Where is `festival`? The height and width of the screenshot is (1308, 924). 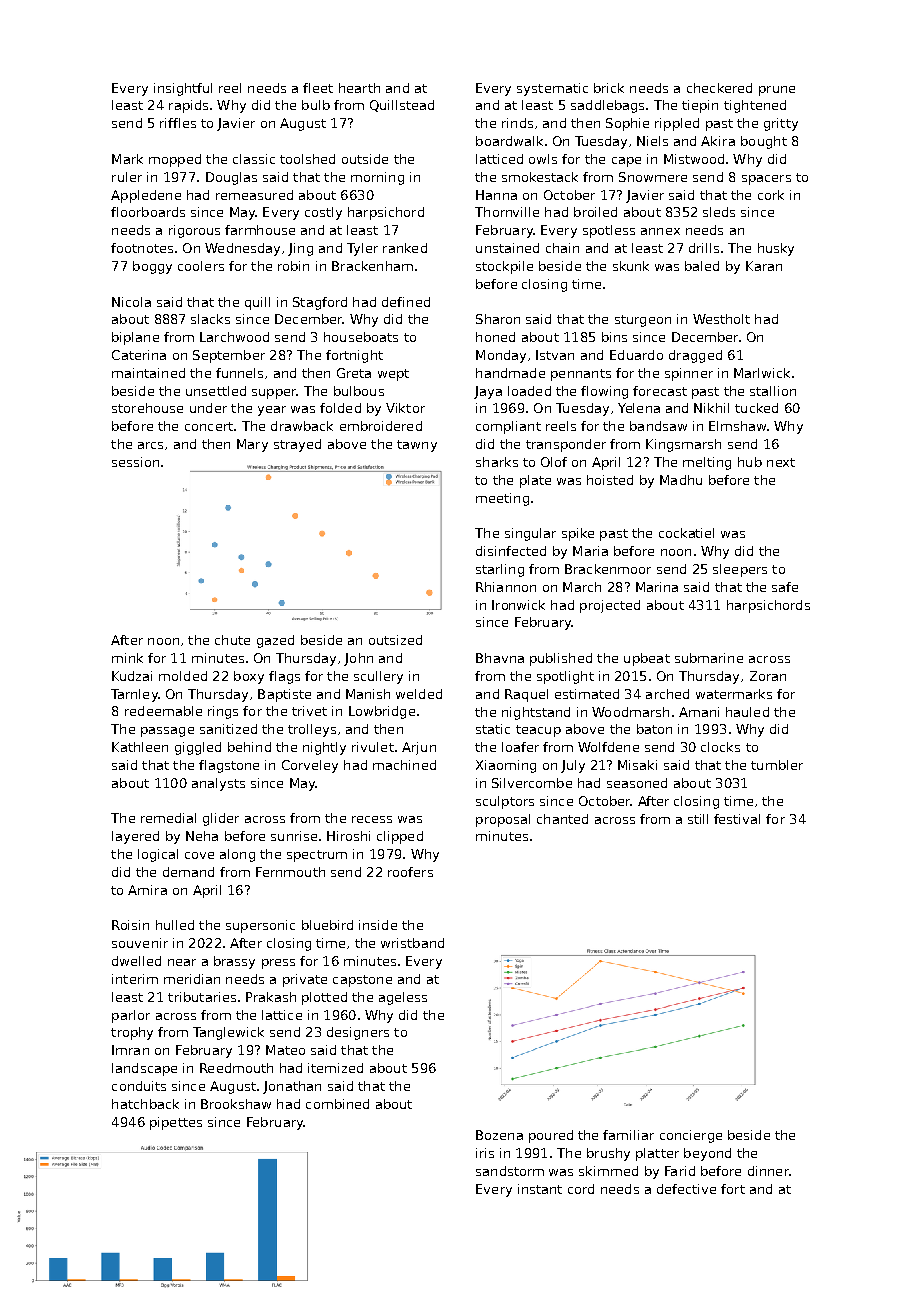
festival is located at coordinates (737, 819).
